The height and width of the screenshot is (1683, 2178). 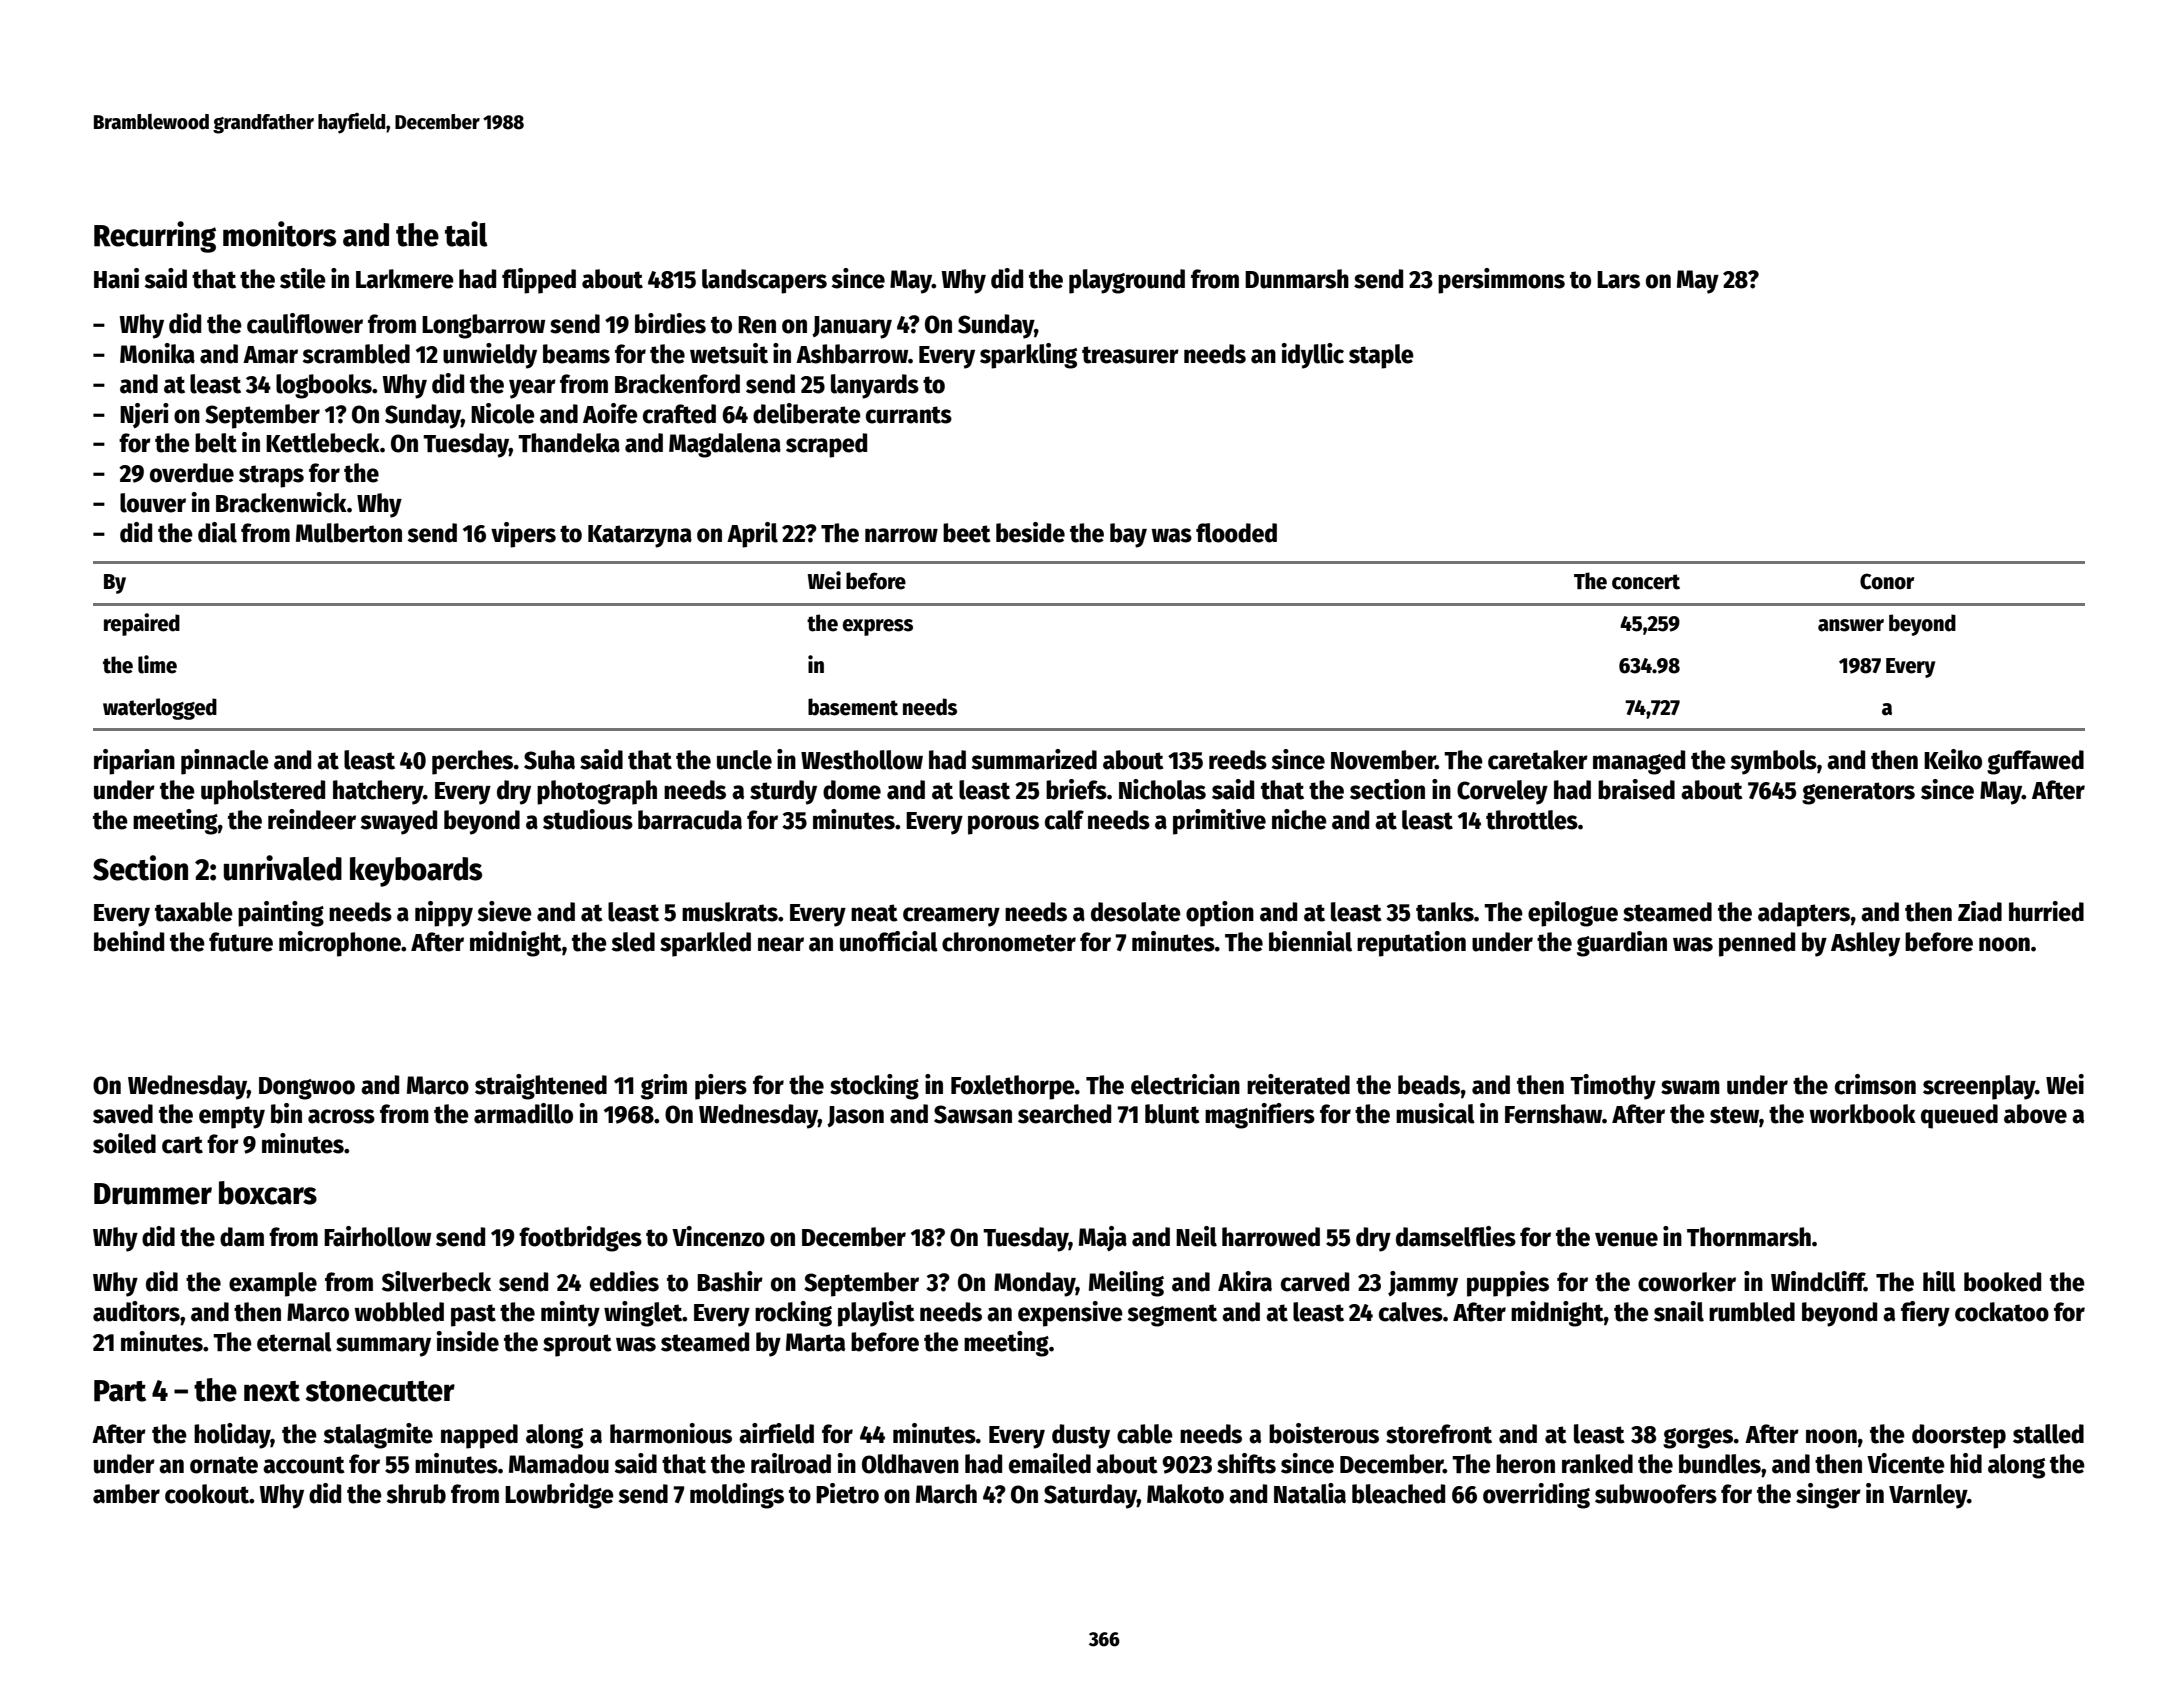 What do you see at coordinates (157, 664) in the screenshot?
I see `lime` at bounding box center [157, 664].
